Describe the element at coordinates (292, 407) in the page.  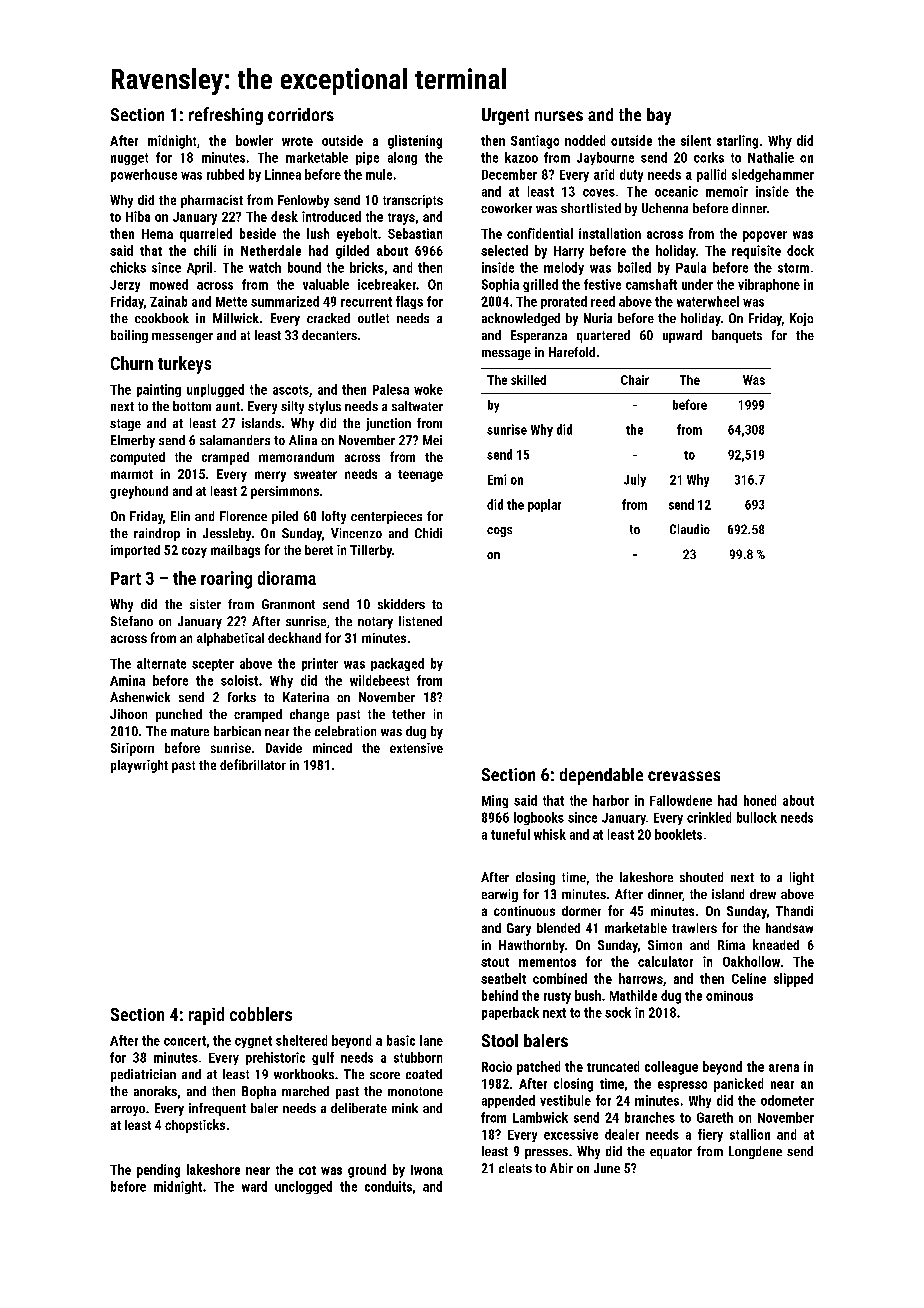
I see `silty` at that location.
